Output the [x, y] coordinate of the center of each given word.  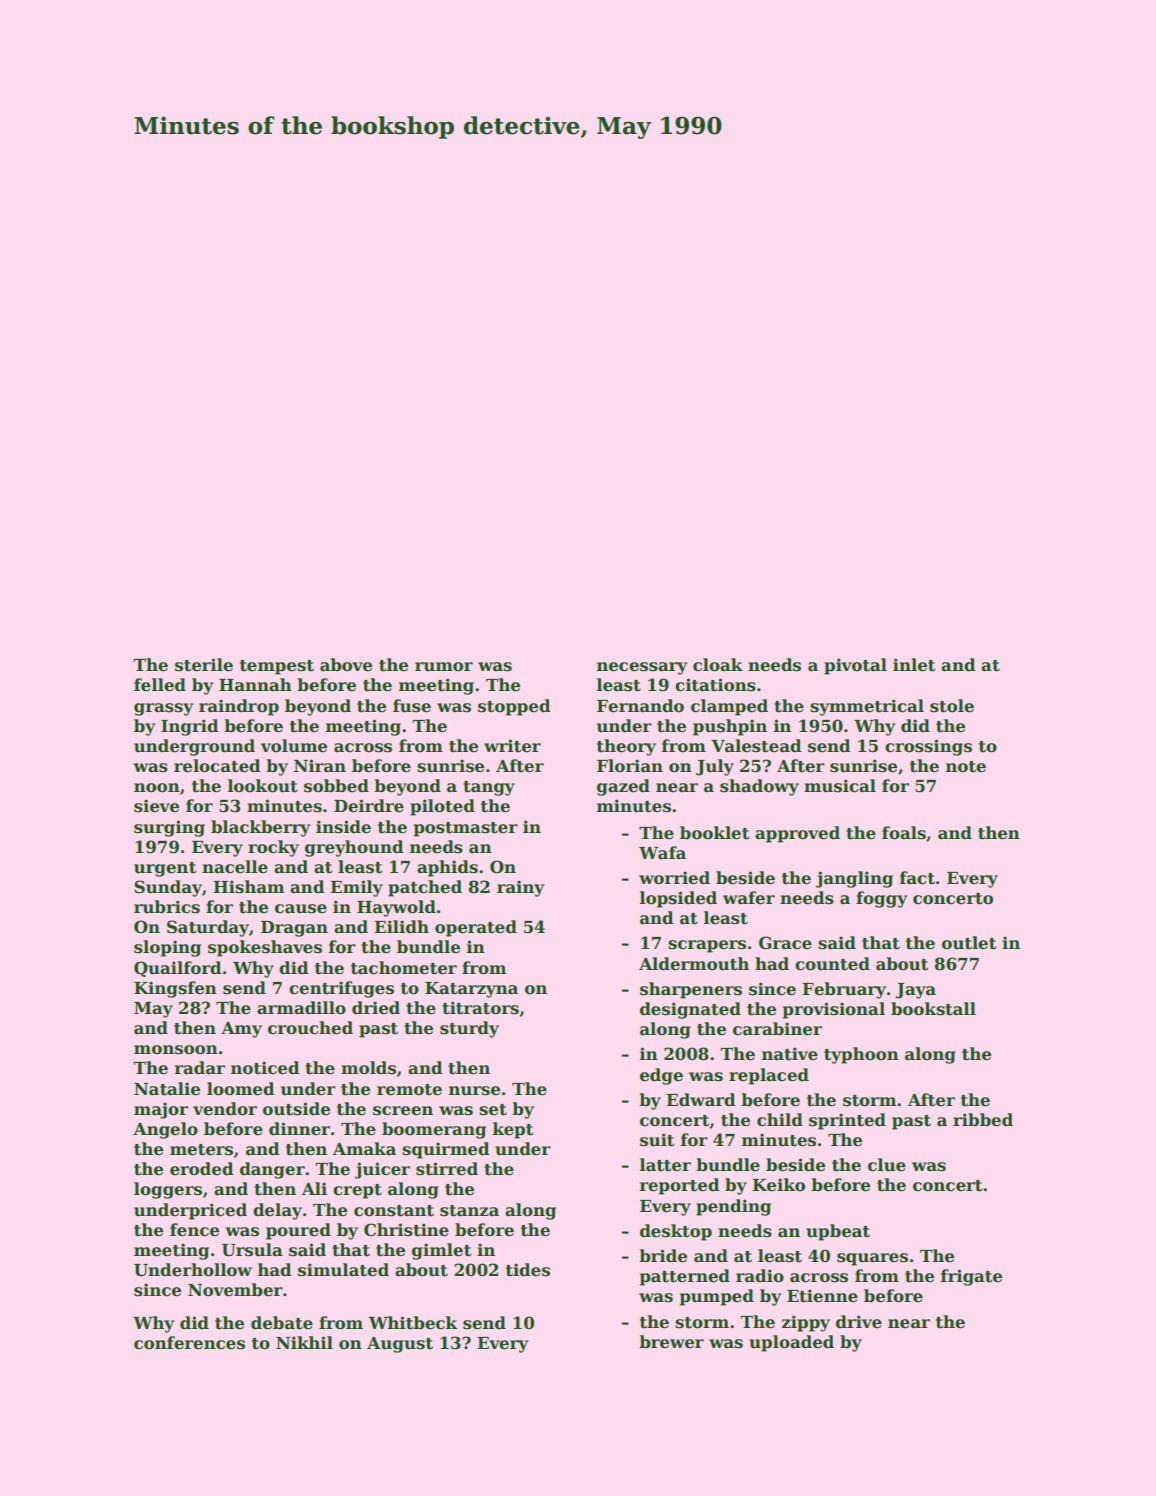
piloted [442, 807]
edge [661, 1076]
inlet [914, 665]
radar [200, 1068]
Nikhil [304, 1342]
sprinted [847, 1121]
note [966, 767]
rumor [444, 667]
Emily [356, 888]
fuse [412, 706]
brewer [671, 1342]
